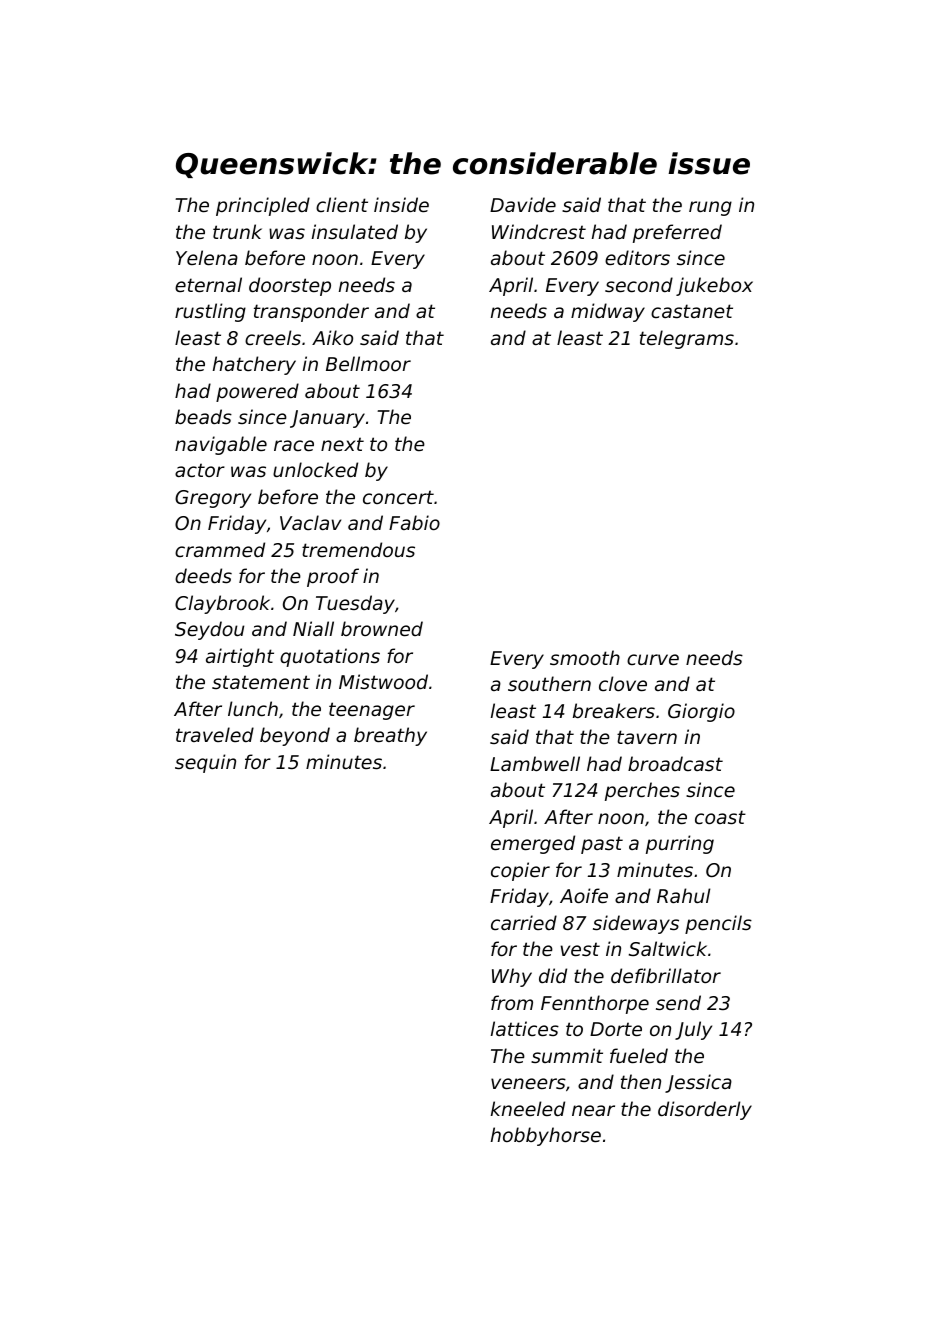 The width and height of the document is (935, 1326). What do you see at coordinates (647, 737) in the document?
I see `tavern` at bounding box center [647, 737].
